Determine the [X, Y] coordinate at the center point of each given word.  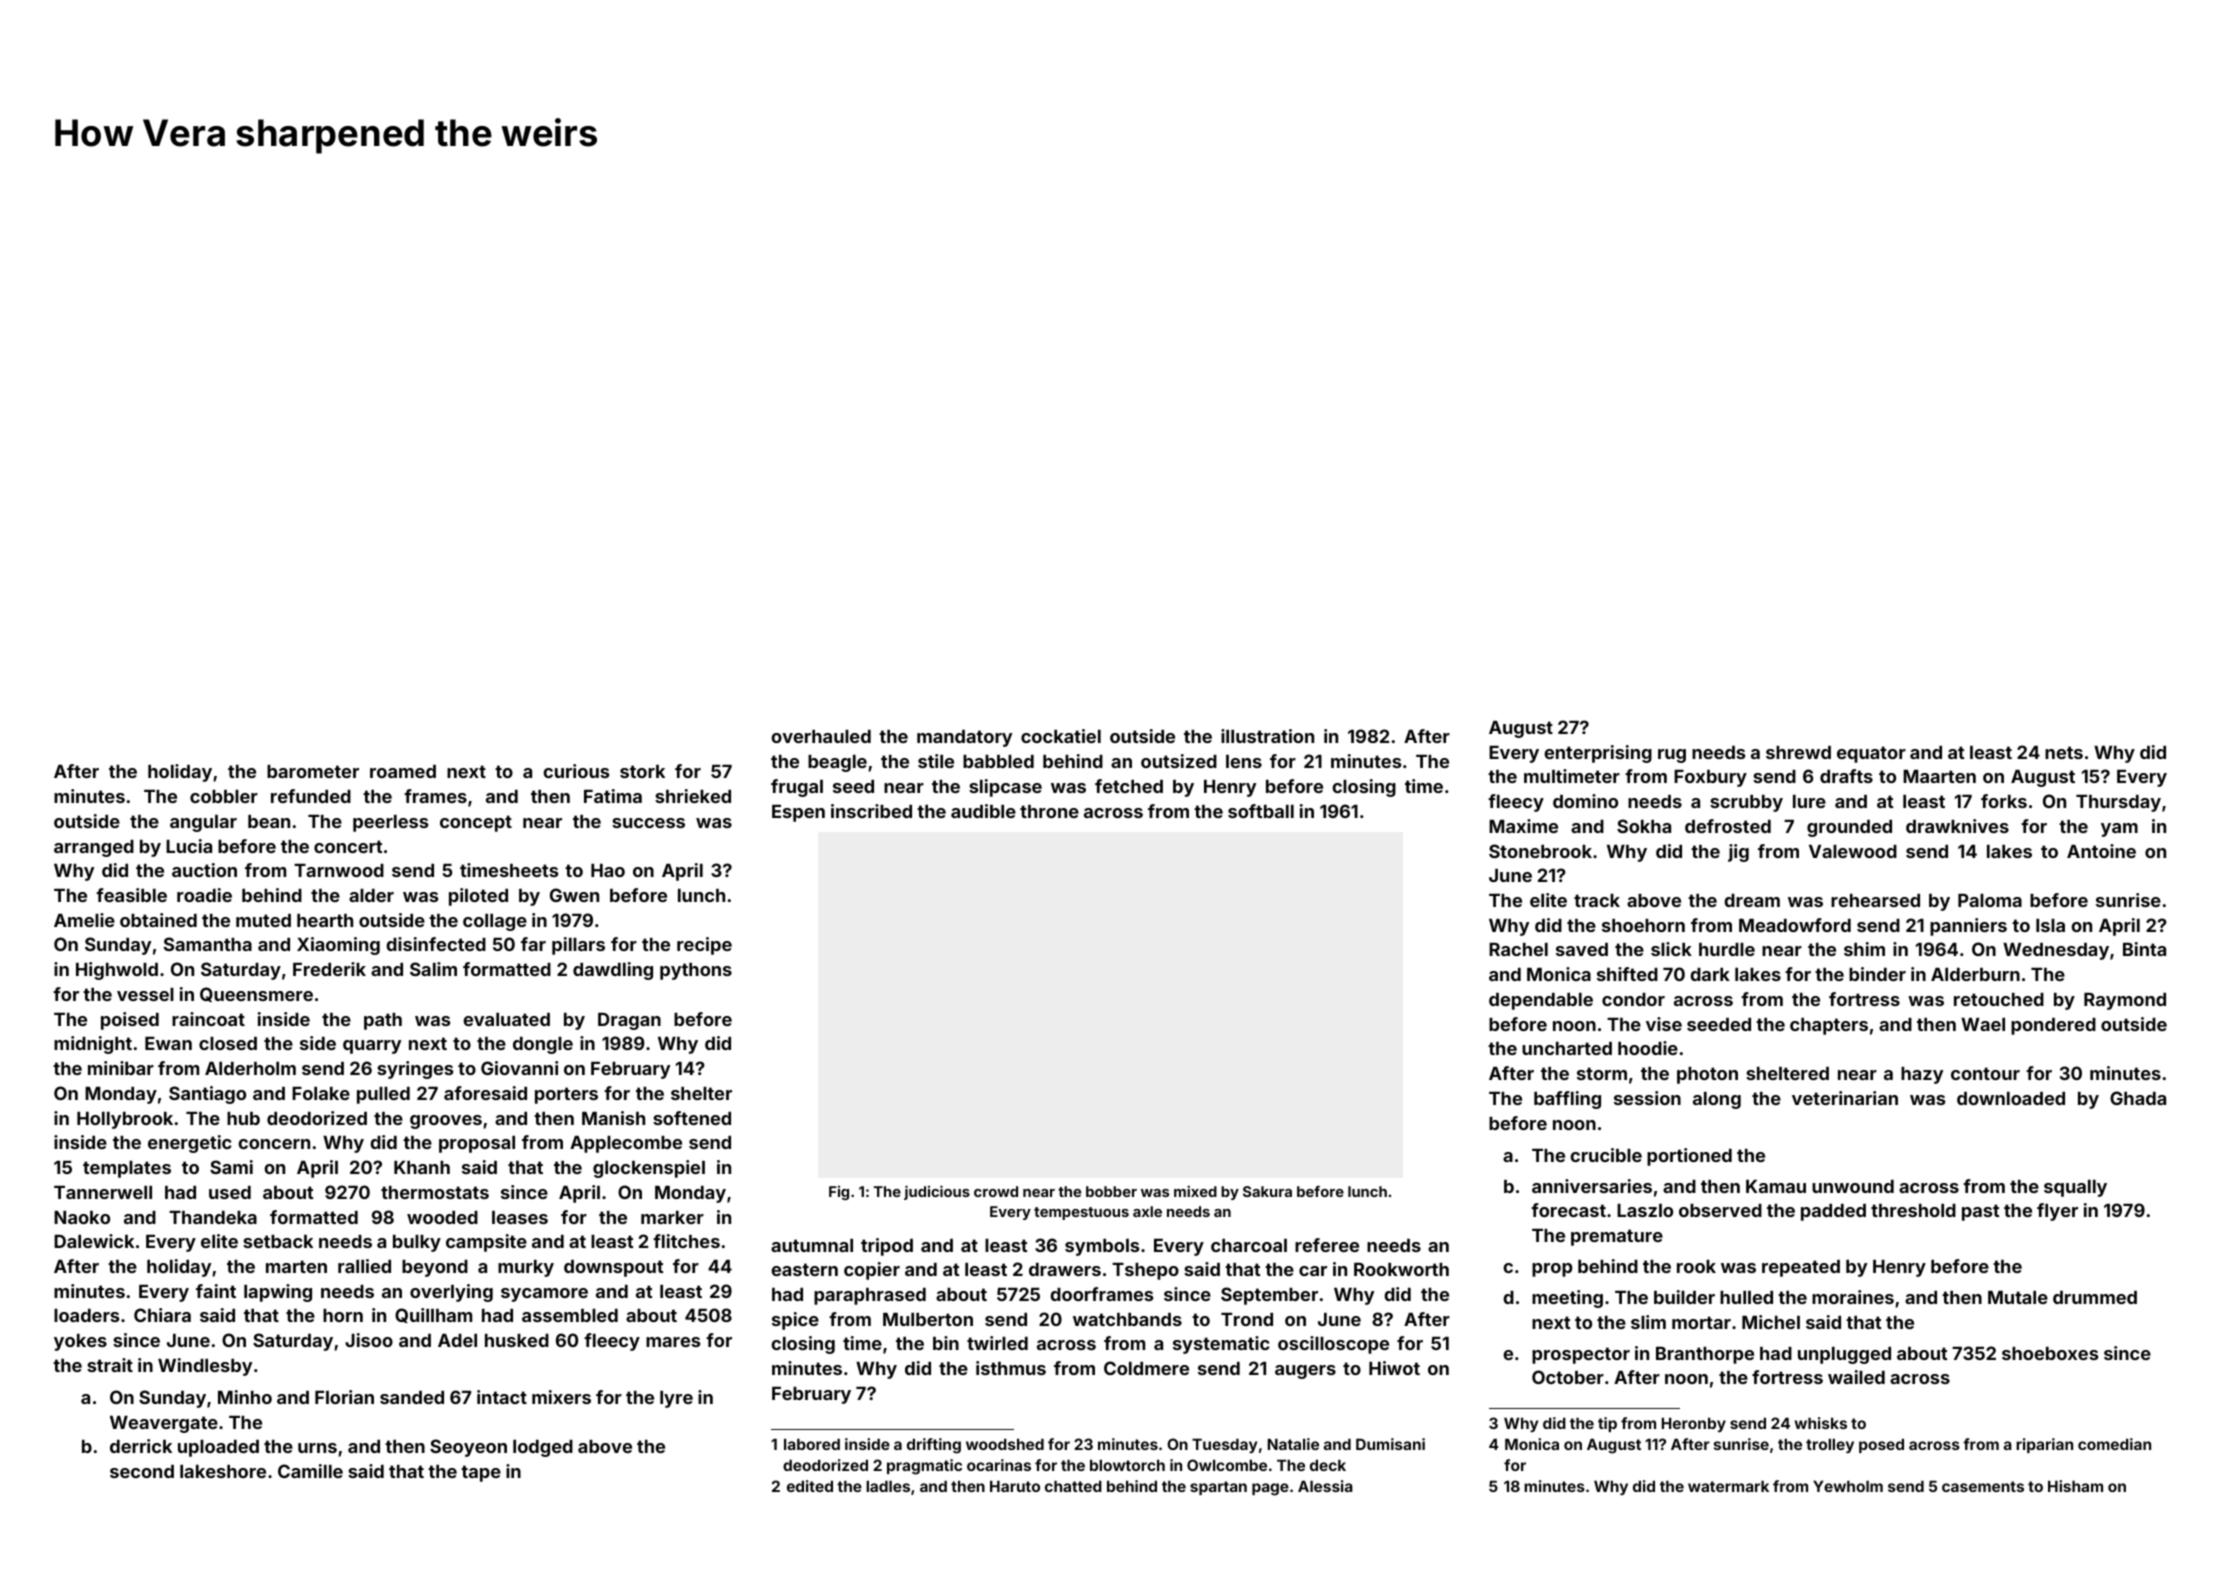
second [142, 1471]
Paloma [1990, 900]
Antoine [2101, 851]
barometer [313, 771]
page [1270, 1489]
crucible [1606, 1155]
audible [983, 811]
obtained [158, 920]
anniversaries [1592, 1186]
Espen [798, 813]
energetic [190, 1144]
